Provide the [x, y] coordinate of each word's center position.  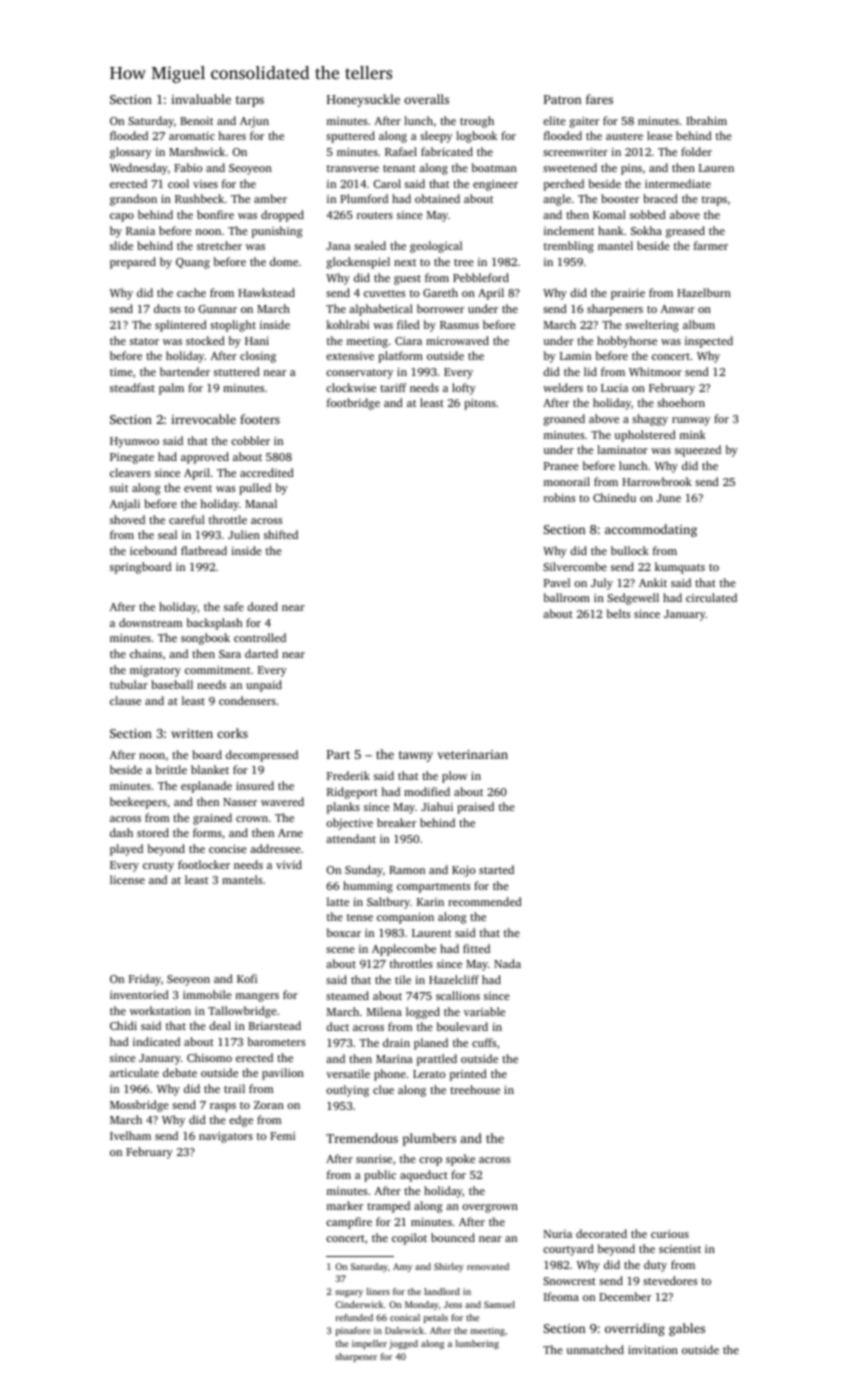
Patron [563, 99]
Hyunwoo [134, 442]
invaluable [201, 99]
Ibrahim [706, 120]
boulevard [462, 1026]
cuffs [484, 1042]
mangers [257, 997]
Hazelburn [704, 292]
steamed [347, 995]
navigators [226, 1137]
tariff [393, 387]
